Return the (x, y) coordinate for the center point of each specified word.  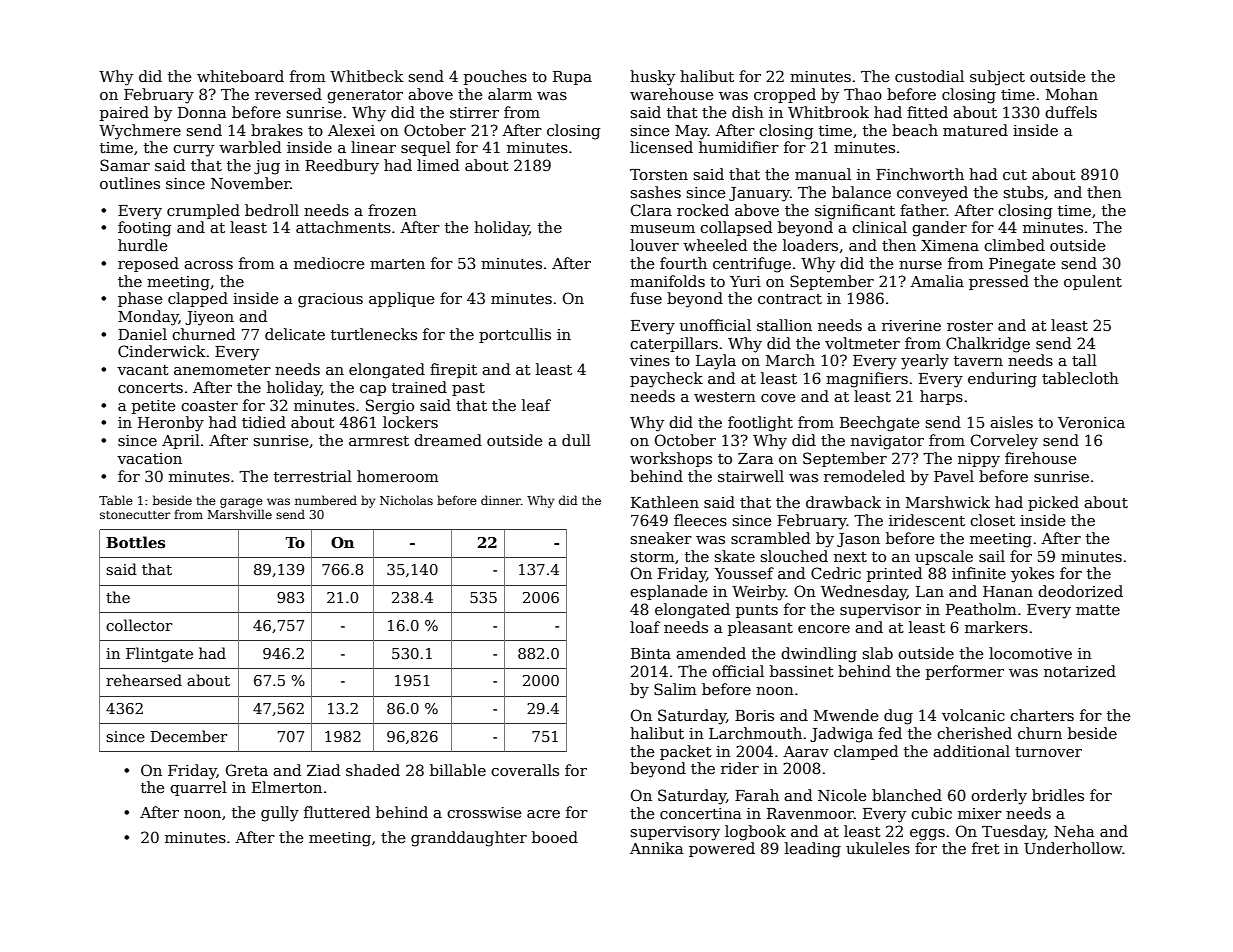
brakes (277, 130)
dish (748, 112)
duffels (1071, 112)
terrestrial (313, 476)
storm (653, 557)
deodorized (1080, 591)
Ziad (323, 770)
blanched (907, 795)
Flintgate (159, 654)
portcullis (515, 335)
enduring (1002, 380)
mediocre (329, 263)
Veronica (1091, 422)
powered (722, 849)
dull (576, 440)
